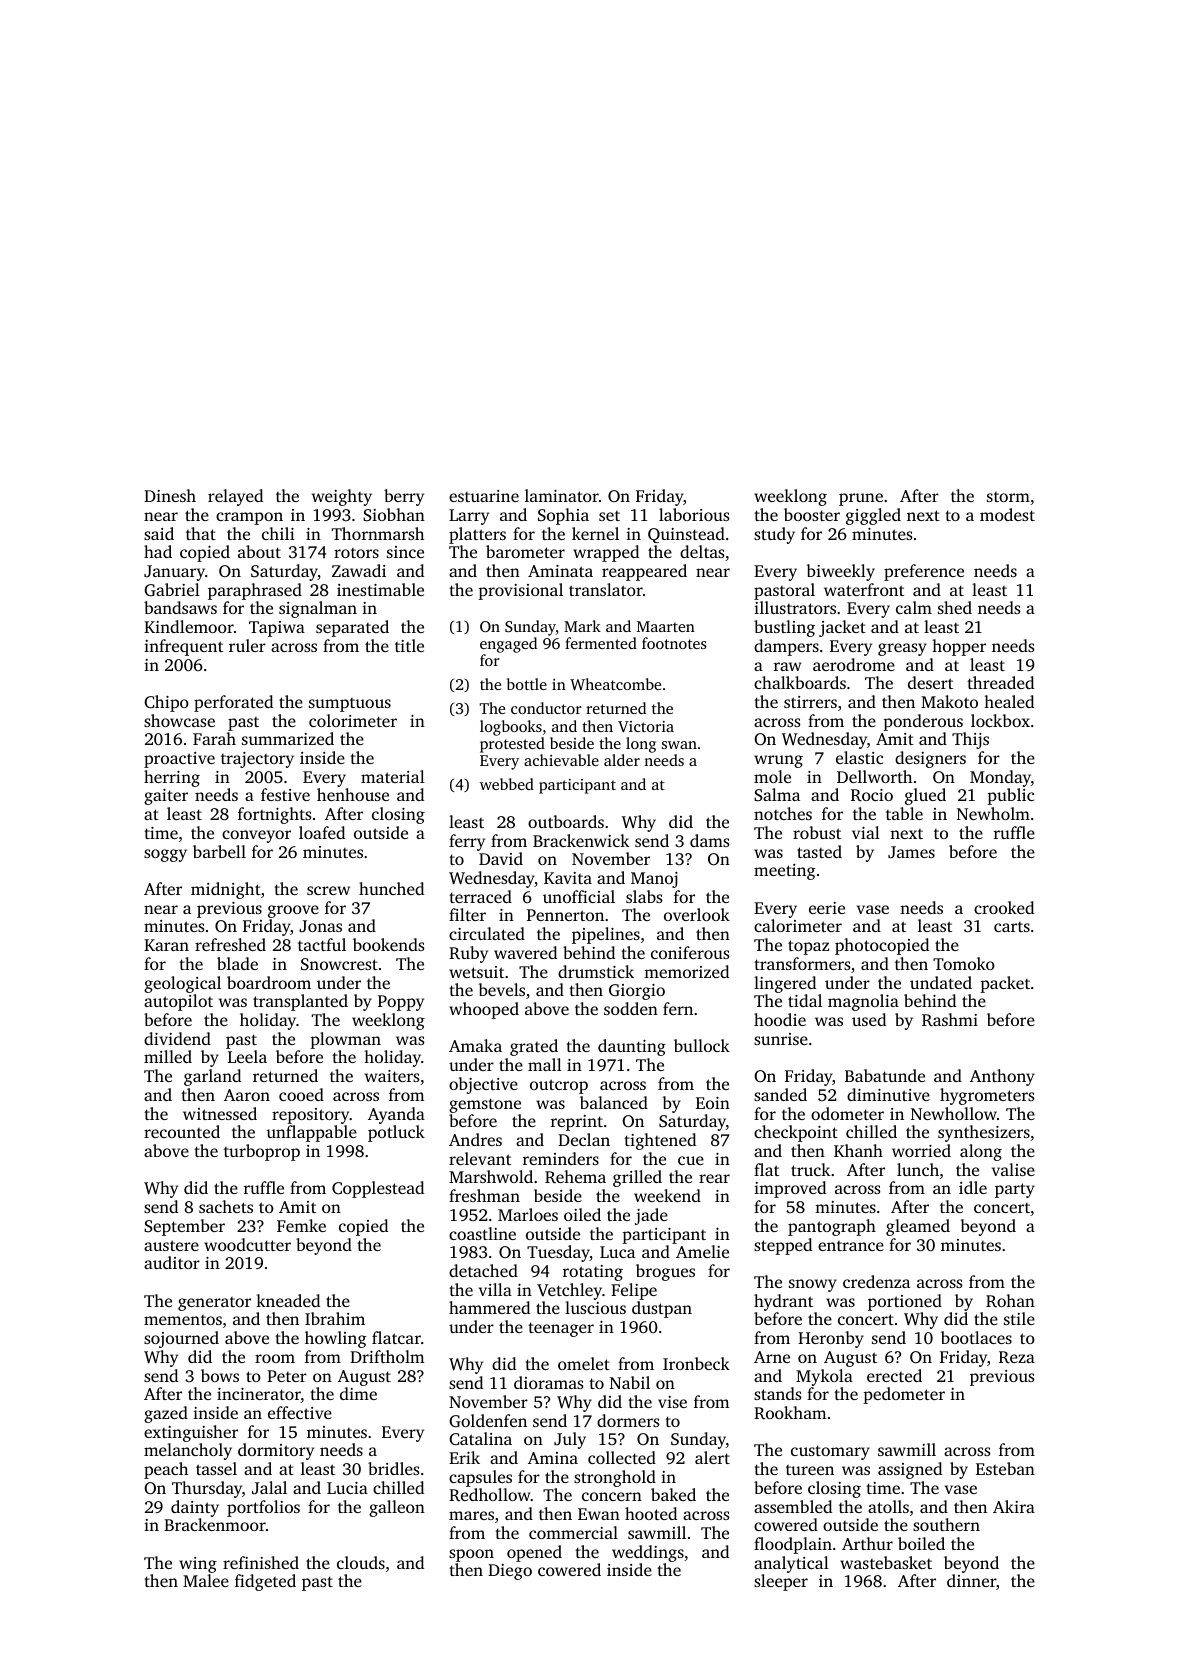 The width and height of the screenshot is (1179, 1667). I want to click on fidgeted, so click(265, 1582).
